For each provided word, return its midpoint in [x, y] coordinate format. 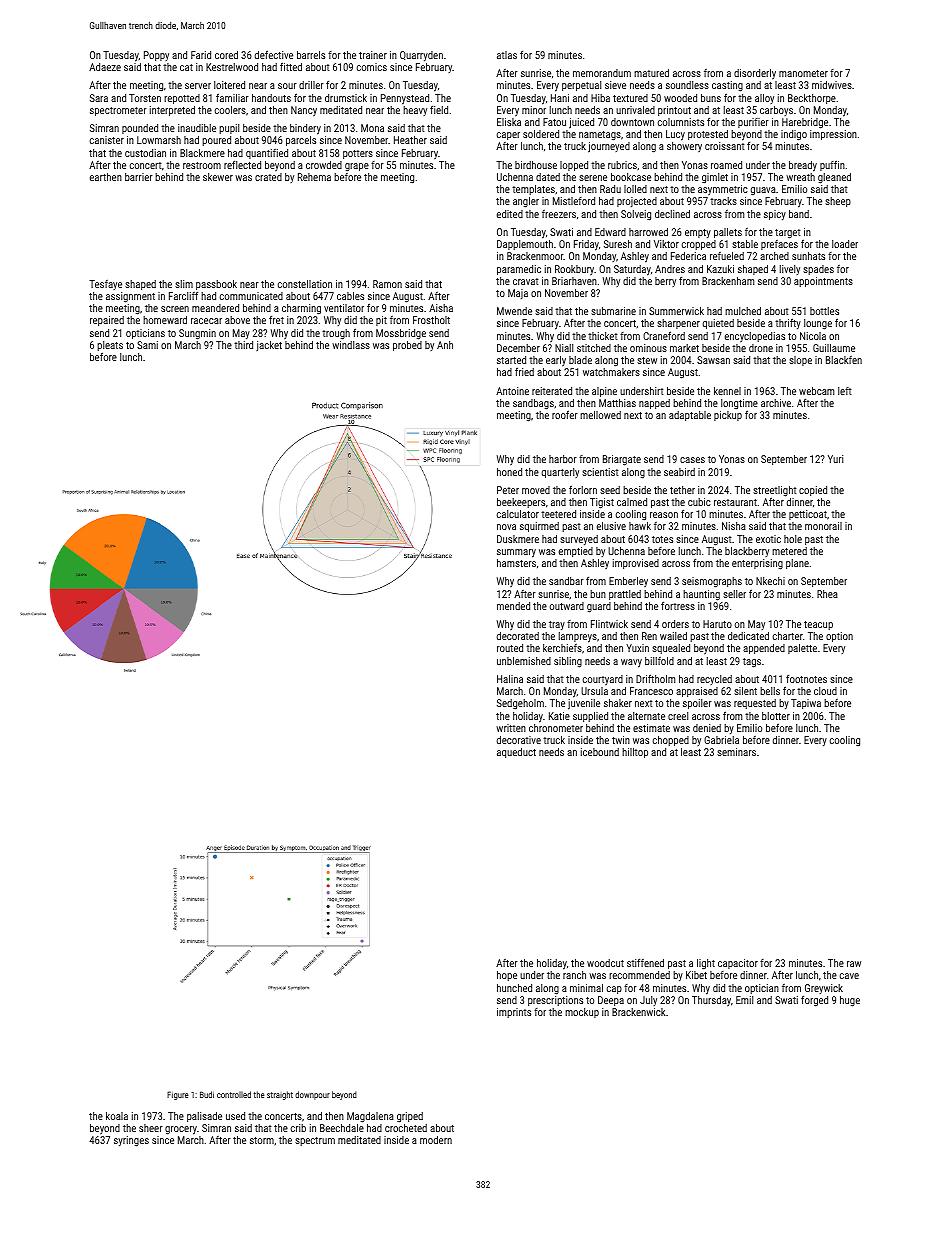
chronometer [556, 728]
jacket [269, 346]
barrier [139, 177]
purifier [753, 123]
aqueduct [516, 753]
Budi [207, 1094]
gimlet [715, 178]
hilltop [635, 753]
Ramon [387, 284]
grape [357, 167]
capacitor [738, 964]
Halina [510, 679]
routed [510, 648]
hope [507, 976]
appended [764, 649]
